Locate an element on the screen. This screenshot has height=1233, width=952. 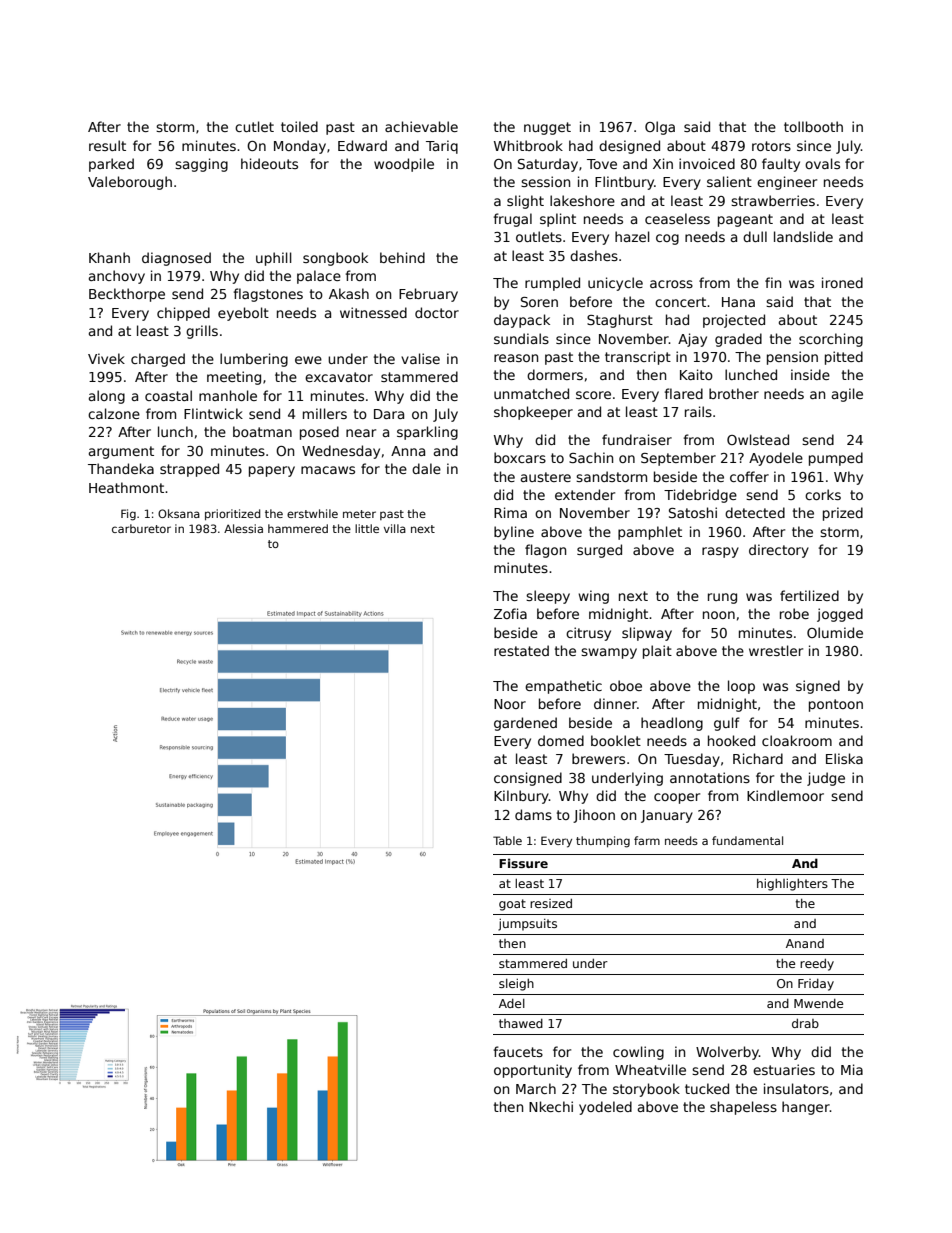
coffer is located at coordinates (749, 476).
